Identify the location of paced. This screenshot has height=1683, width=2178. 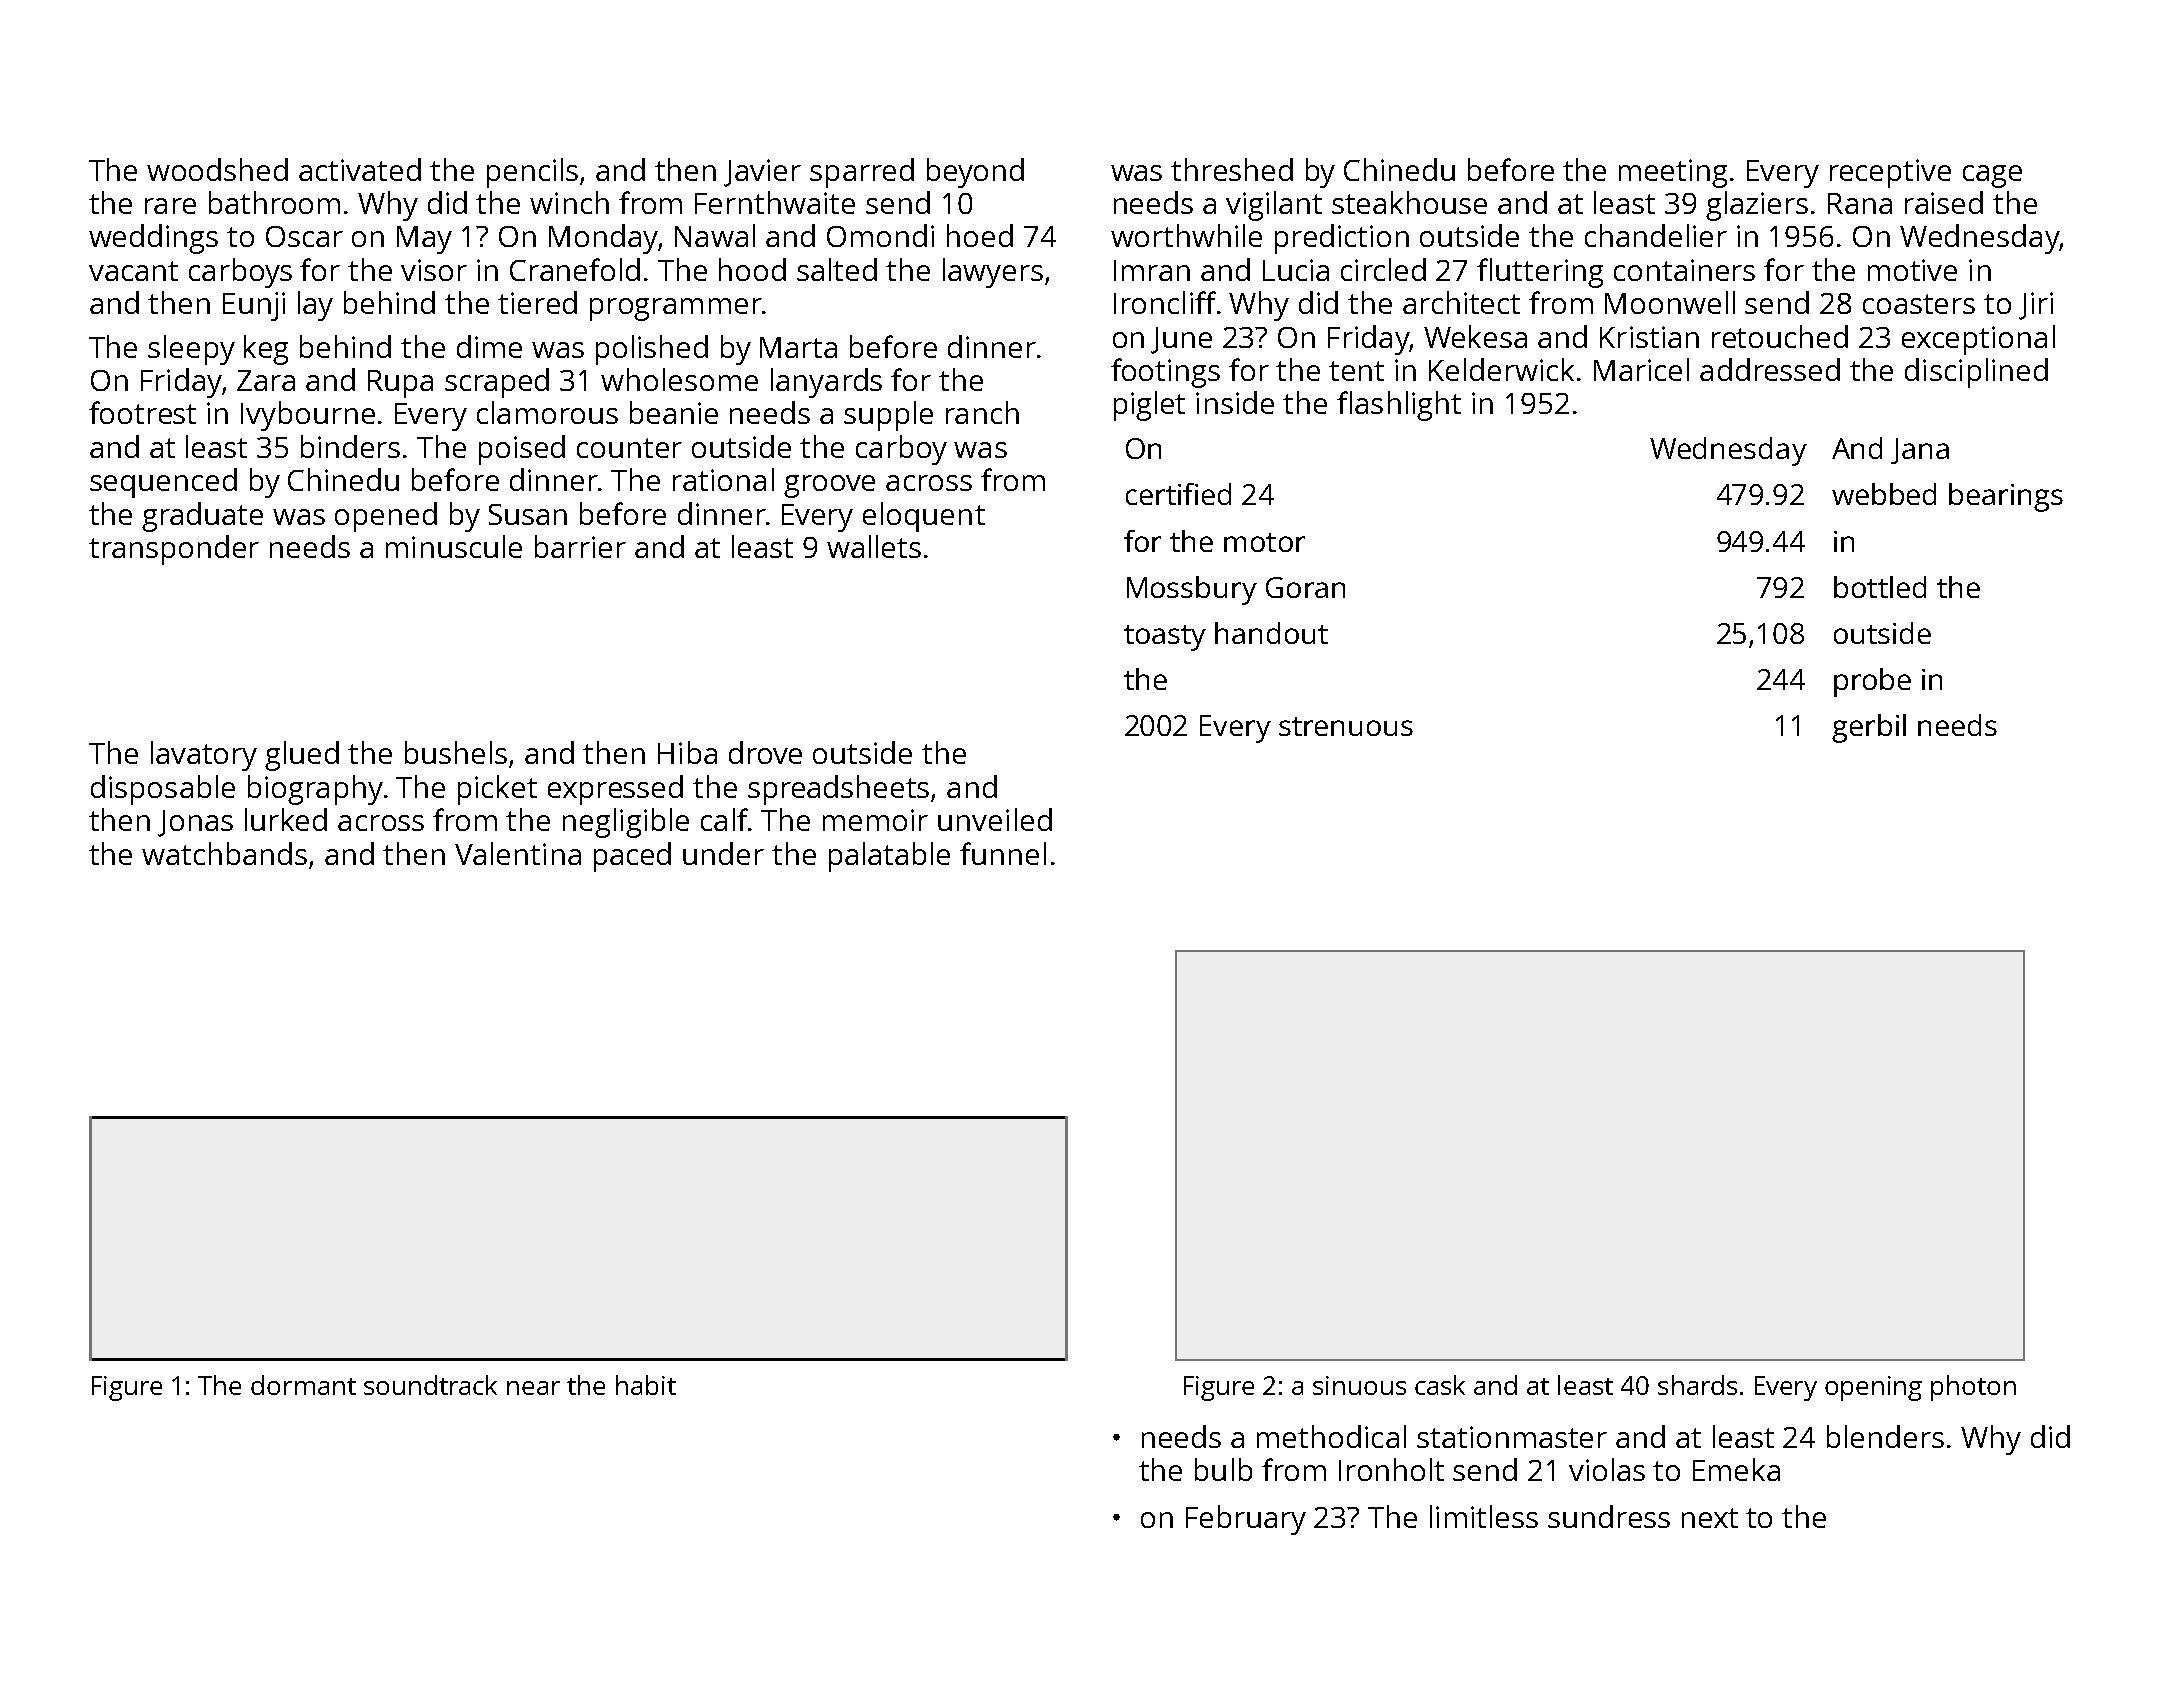
(632, 857).
